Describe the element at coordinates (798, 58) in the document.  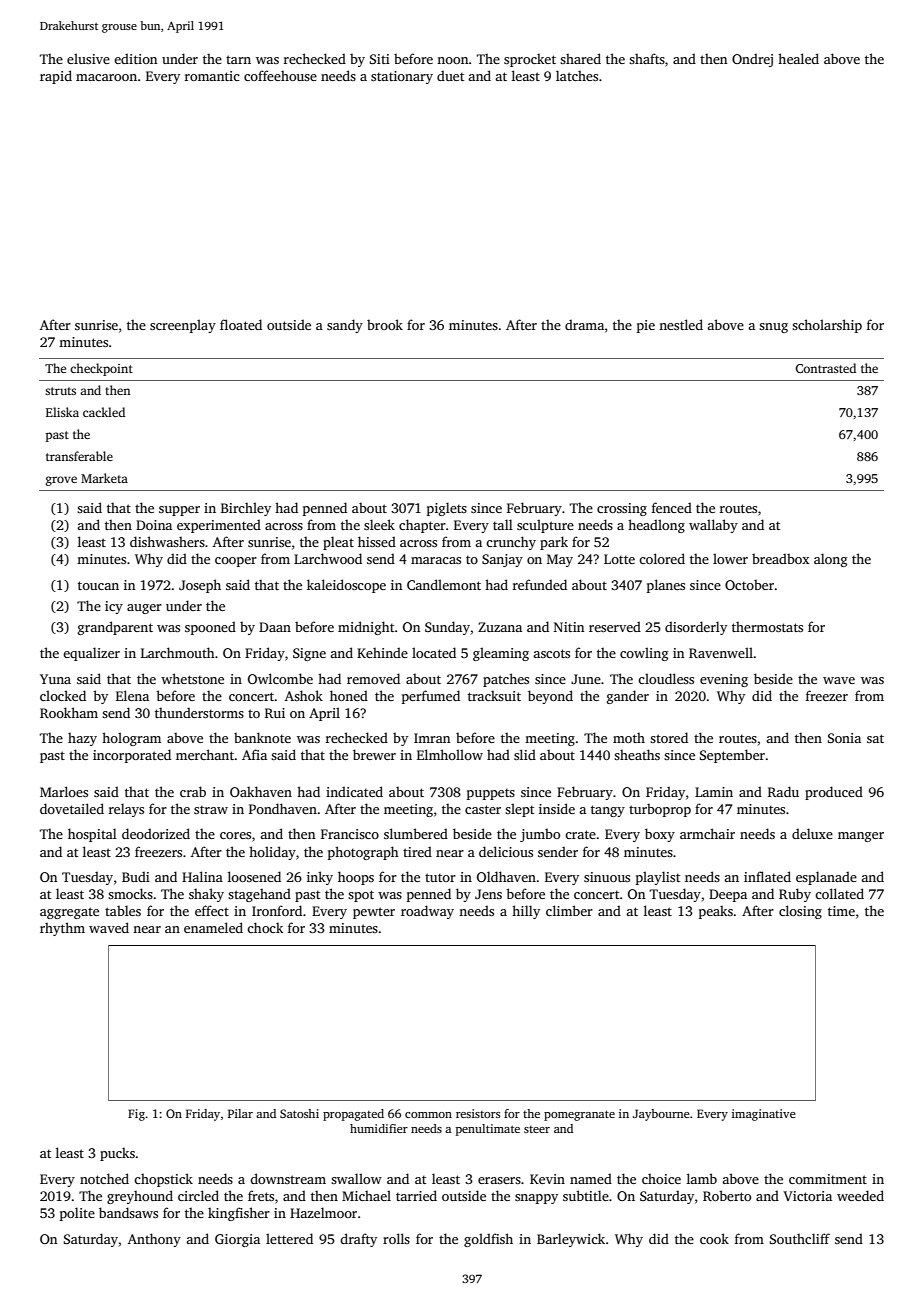
I see `healed` at that location.
